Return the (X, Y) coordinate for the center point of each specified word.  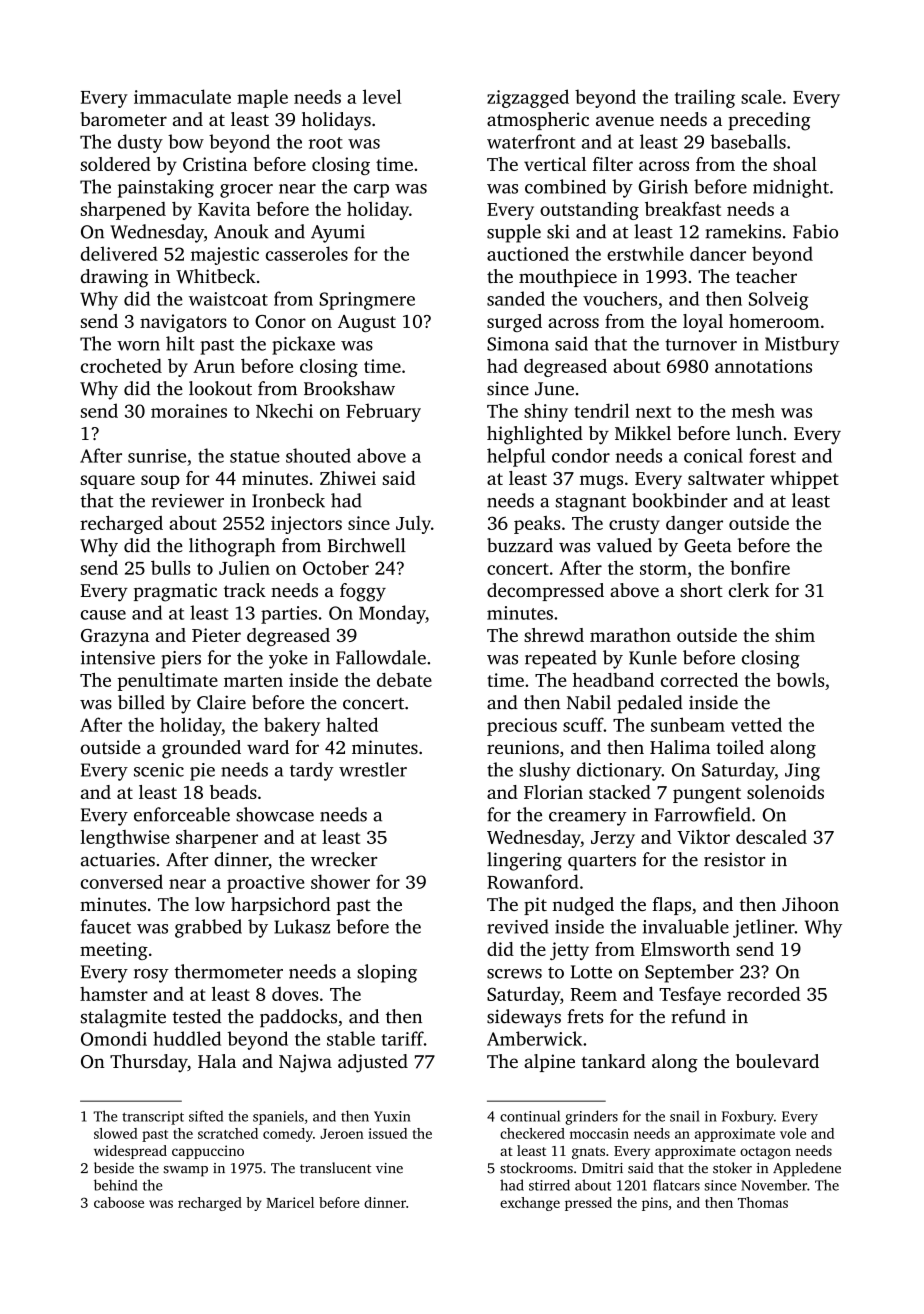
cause (103, 615)
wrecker (344, 859)
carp (371, 191)
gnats (588, 1153)
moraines (189, 411)
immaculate (182, 96)
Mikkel (643, 433)
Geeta (708, 546)
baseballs (748, 141)
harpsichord (281, 906)
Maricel (290, 1202)
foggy (363, 592)
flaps (672, 906)
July (413, 525)
